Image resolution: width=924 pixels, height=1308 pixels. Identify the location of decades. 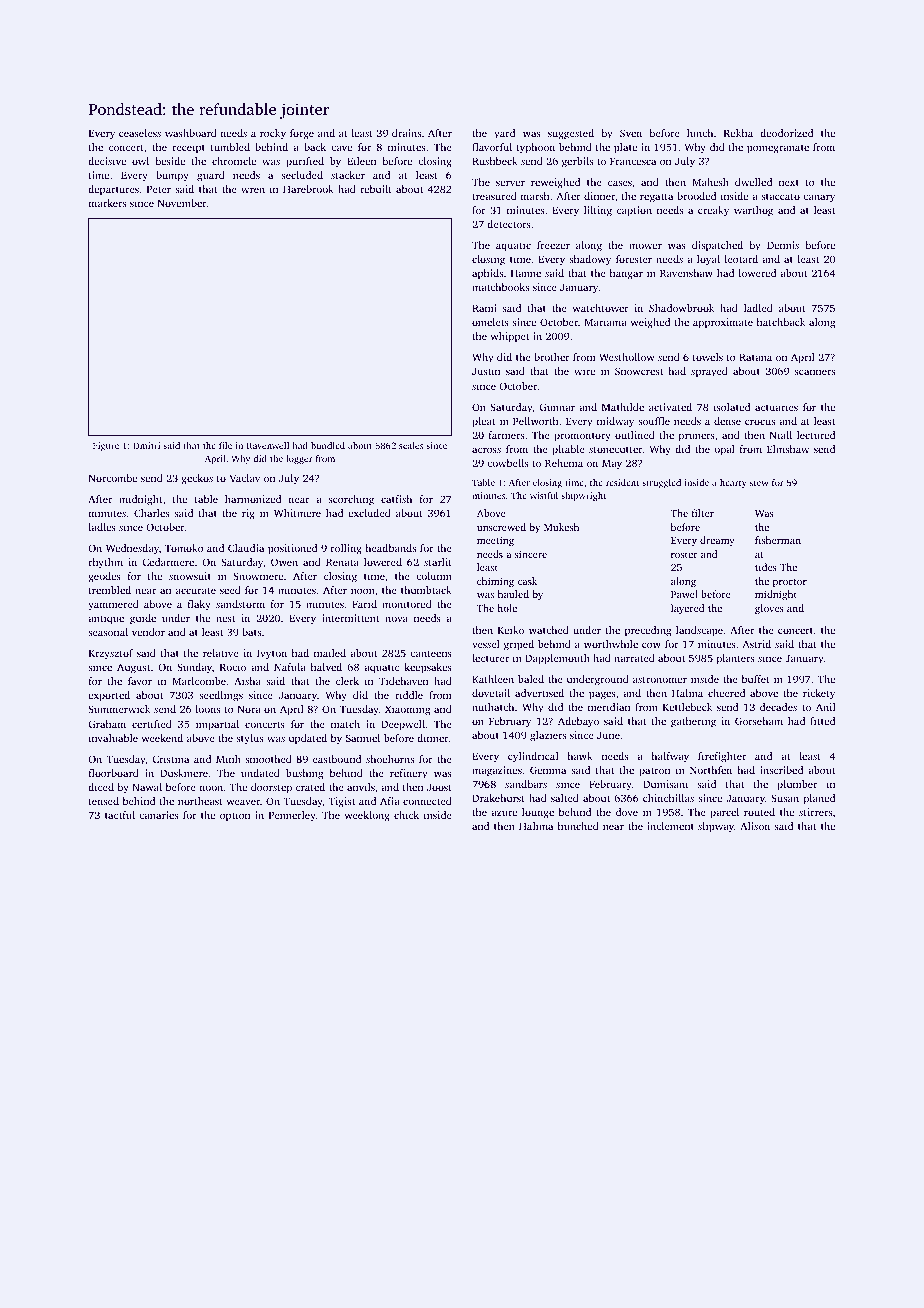
(778, 707).
